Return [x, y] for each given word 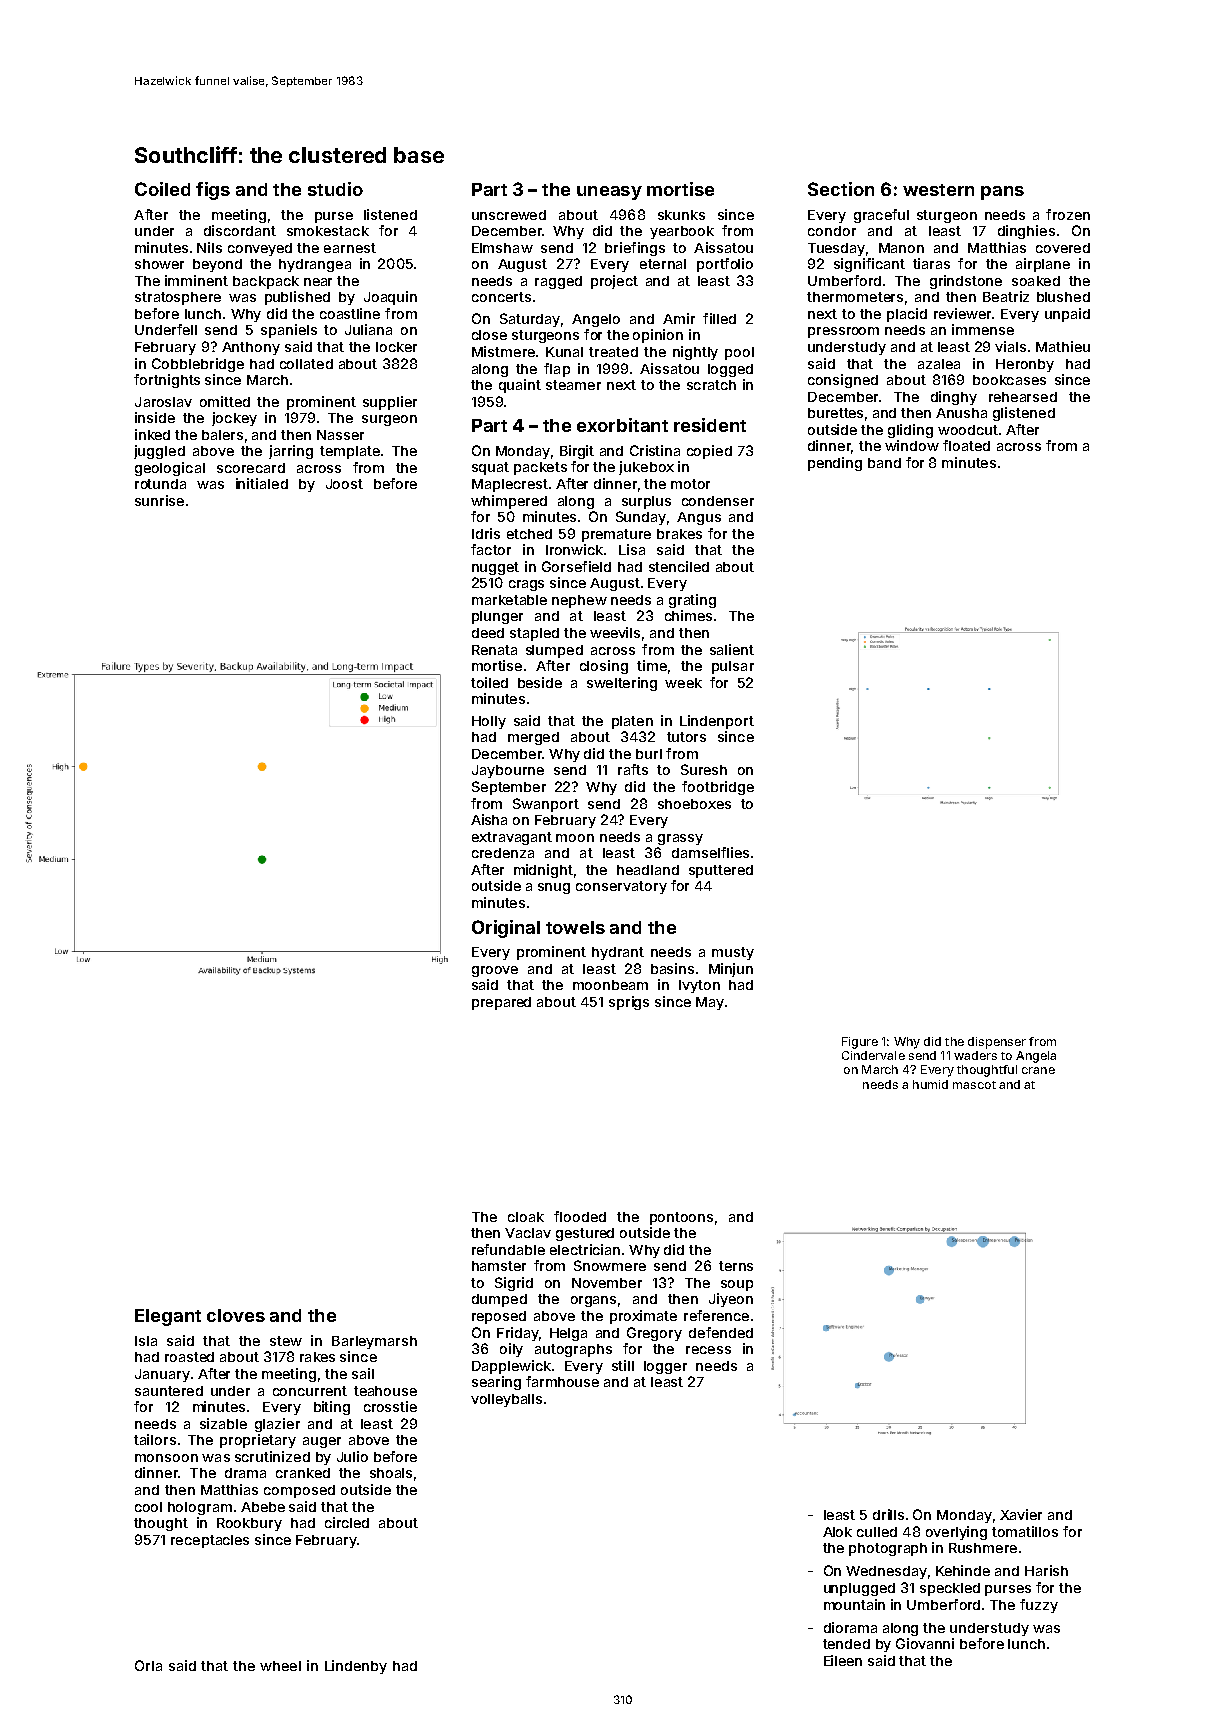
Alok [837, 1532]
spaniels [289, 331]
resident [710, 425]
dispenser [997, 1043]
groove [495, 971]
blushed [1063, 297]
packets [540, 468]
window [912, 445]
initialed [262, 483]
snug [554, 888]
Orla [148, 1665]
